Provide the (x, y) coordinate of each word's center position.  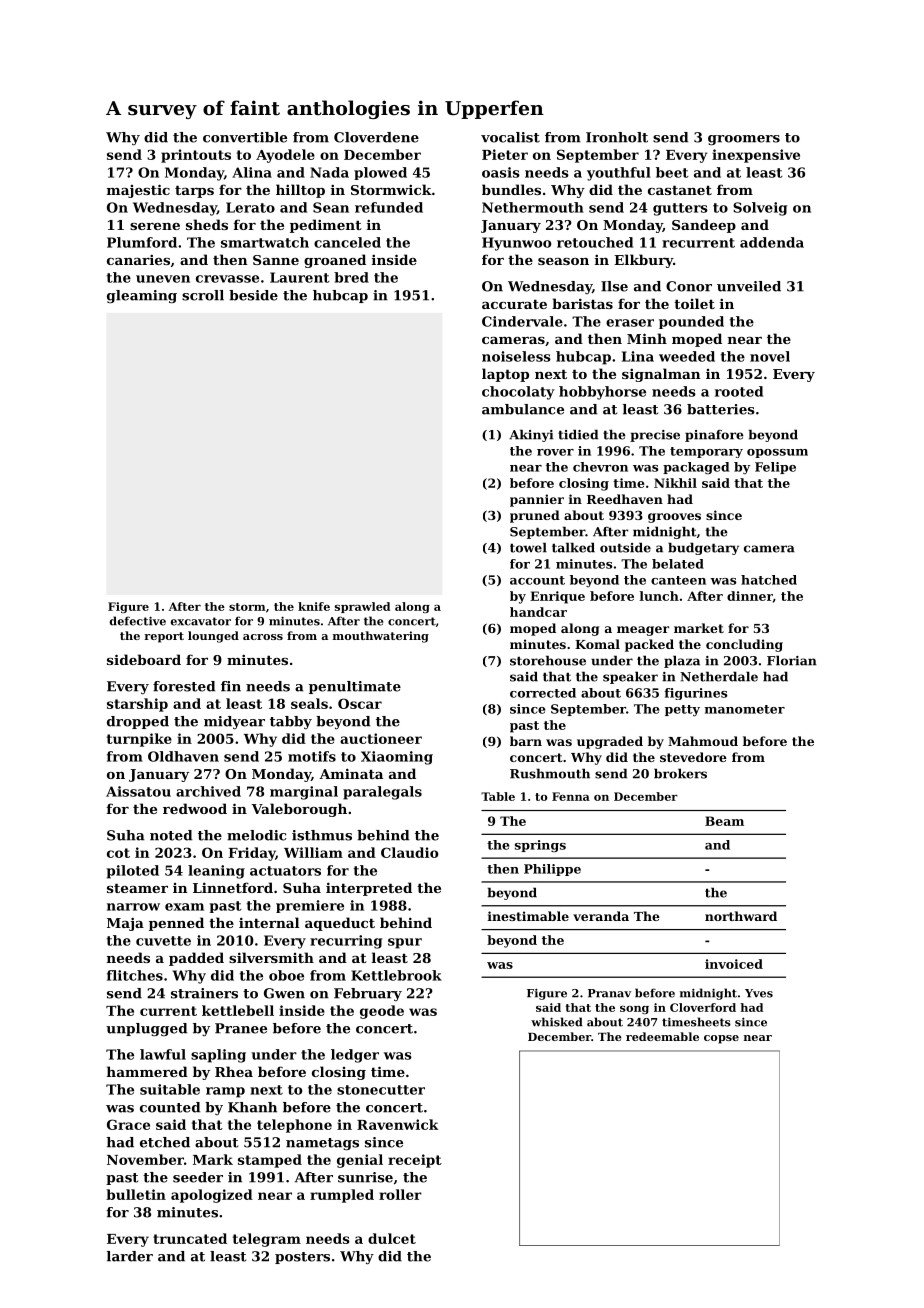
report (164, 637)
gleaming (142, 296)
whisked (557, 1022)
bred (351, 277)
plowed (380, 173)
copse (721, 1039)
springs (540, 846)
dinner (750, 596)
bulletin (136, 1194)
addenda (772, 242)
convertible (245, 137)
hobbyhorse (602, 393)
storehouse (548, 660)
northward (741, 916)
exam (184, 907)
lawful (163, 1054)
